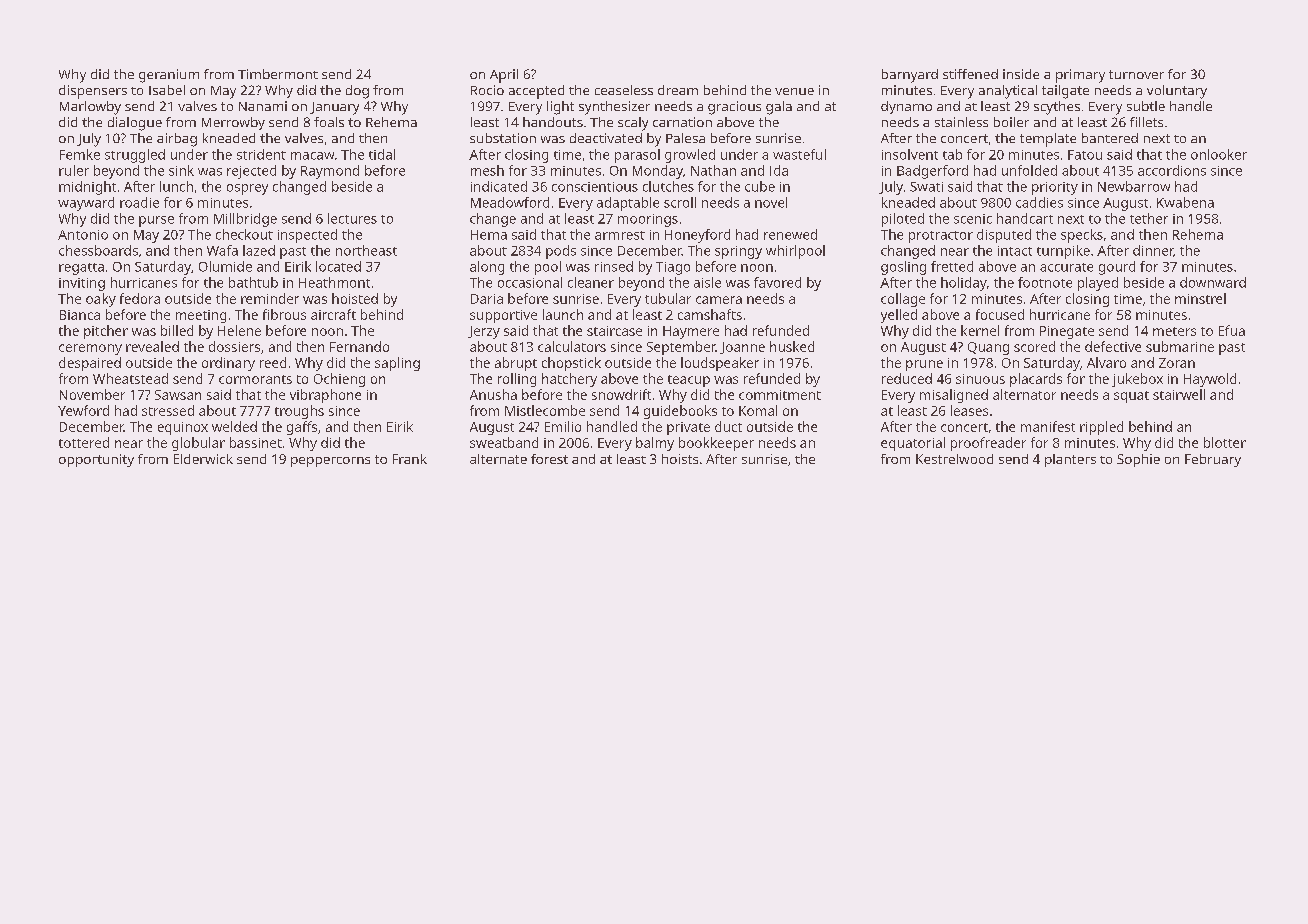 This document has height=924, width=1308. Describe the element at coordinates (487, 90) in the document. I see `Rocio` at that location.
